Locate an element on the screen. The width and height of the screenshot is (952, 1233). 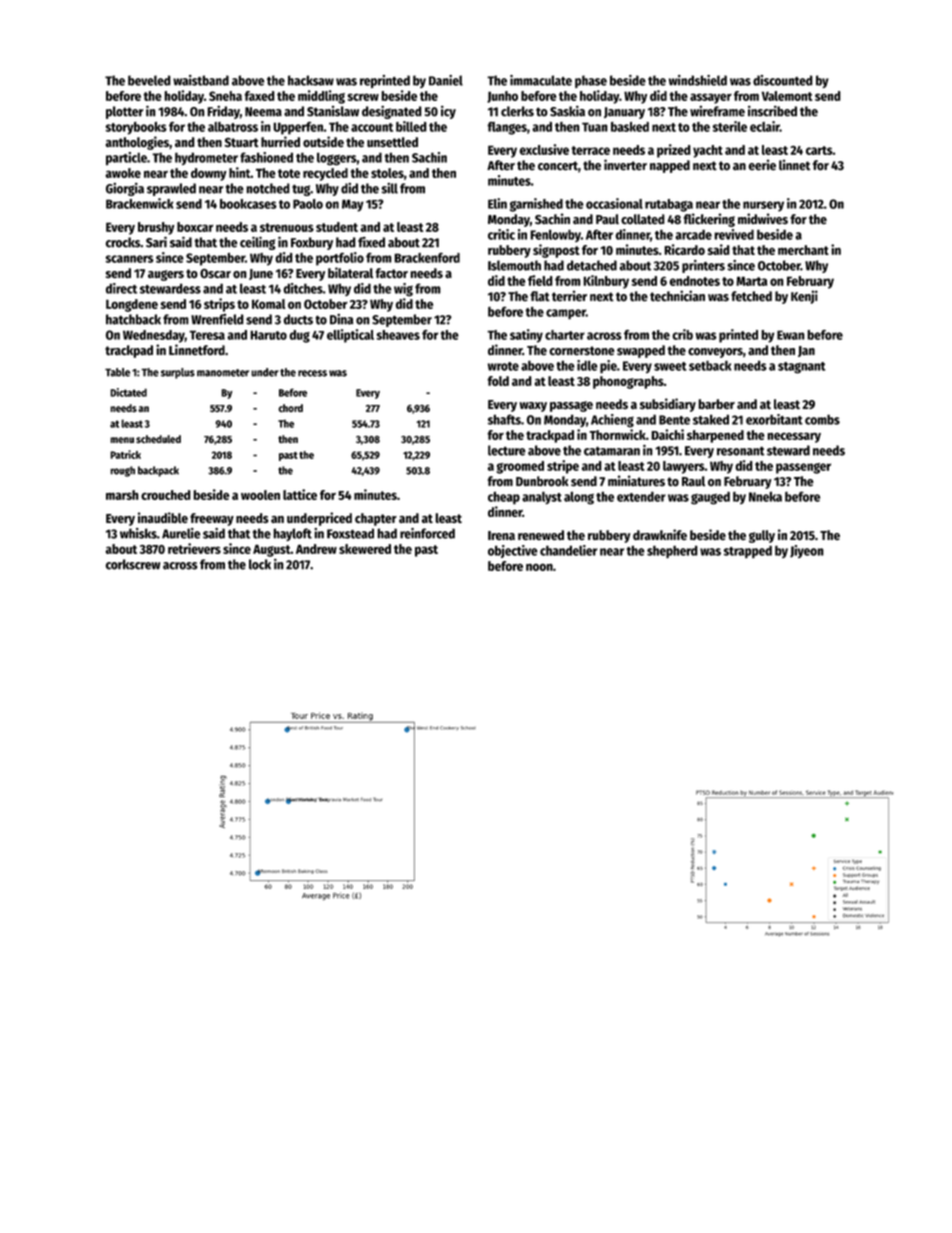
stagnant is located at coordinates (801, 368).
